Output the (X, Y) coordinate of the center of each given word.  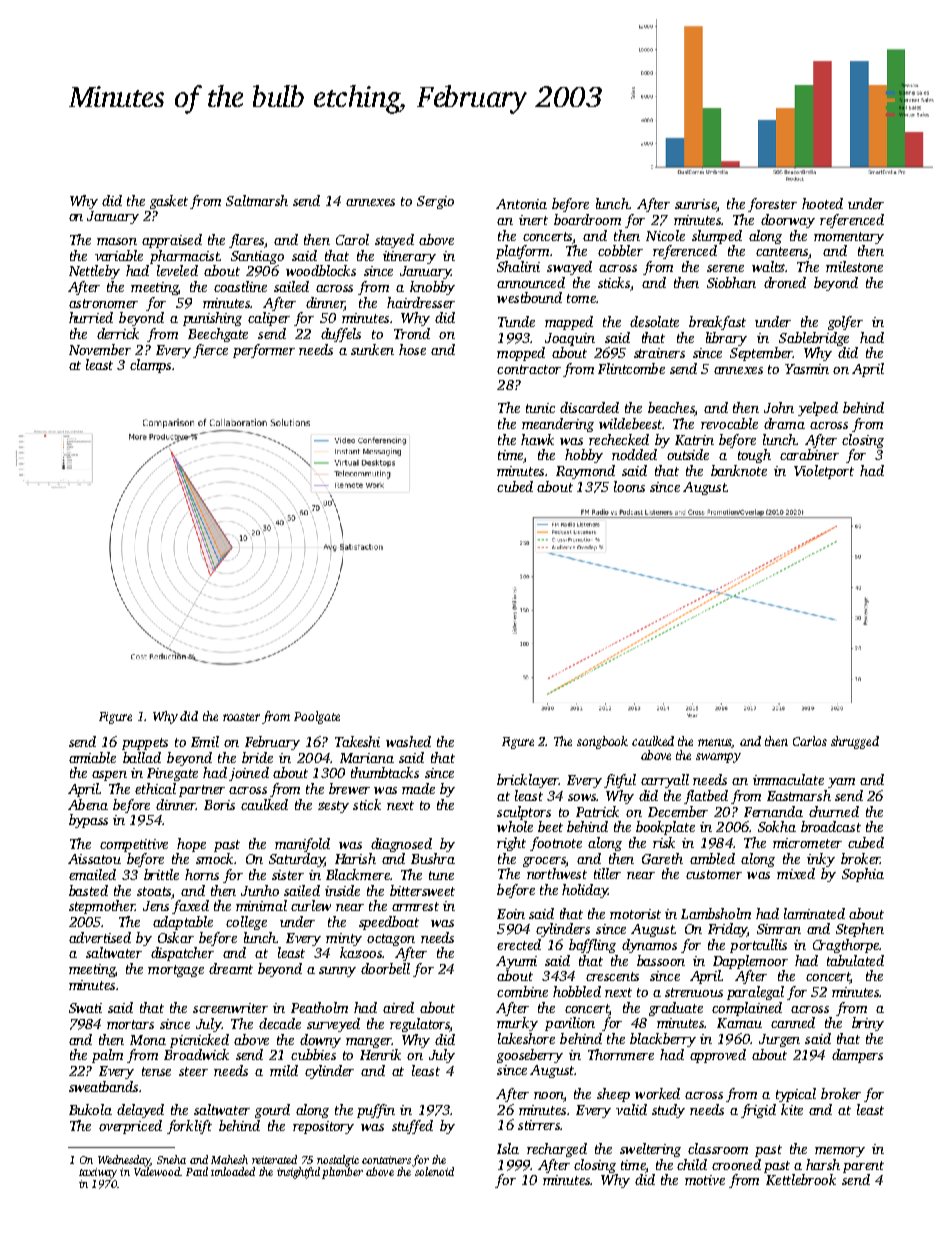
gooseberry (530, 1056)
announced (531, 282)
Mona (148, 1040)
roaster (241, 717)
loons (629, 486)
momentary (849, 238)
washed (408, 741)
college (246, 923)
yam (841, 783)
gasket (169, 202)
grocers (544, 862)
